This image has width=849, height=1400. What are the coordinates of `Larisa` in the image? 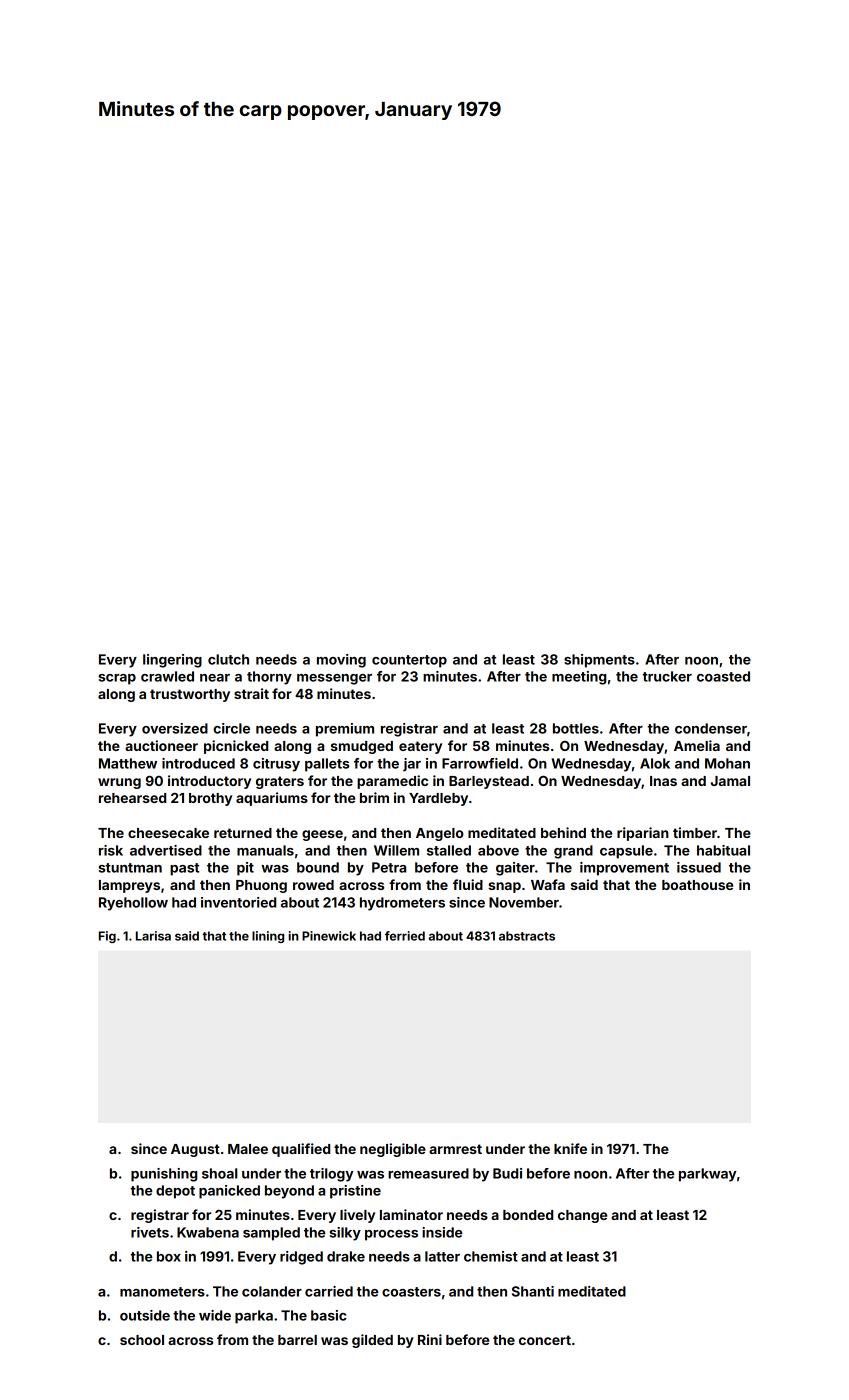 It's located at (153, 936).
